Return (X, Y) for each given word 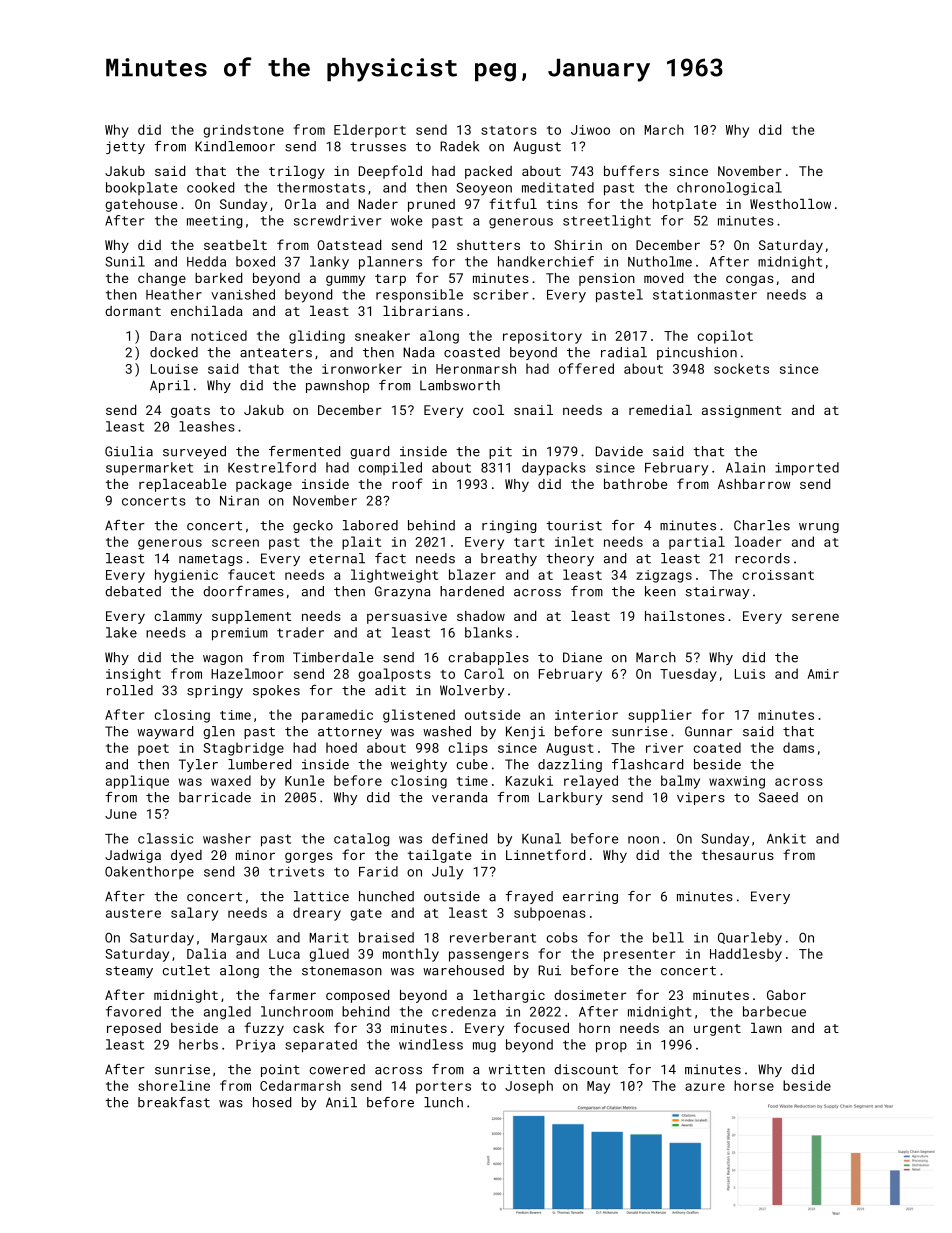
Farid (378, 871)
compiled (390, 468)
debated (133, 591)
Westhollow (790, 204)
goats (190, 412)
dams (798, 747)
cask (308, 1028)
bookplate (141, 188)
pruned (431, 205)
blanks (488, 632)
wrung (819, 528)
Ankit (786, 838)
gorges (309, 857)
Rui (549, 970)
